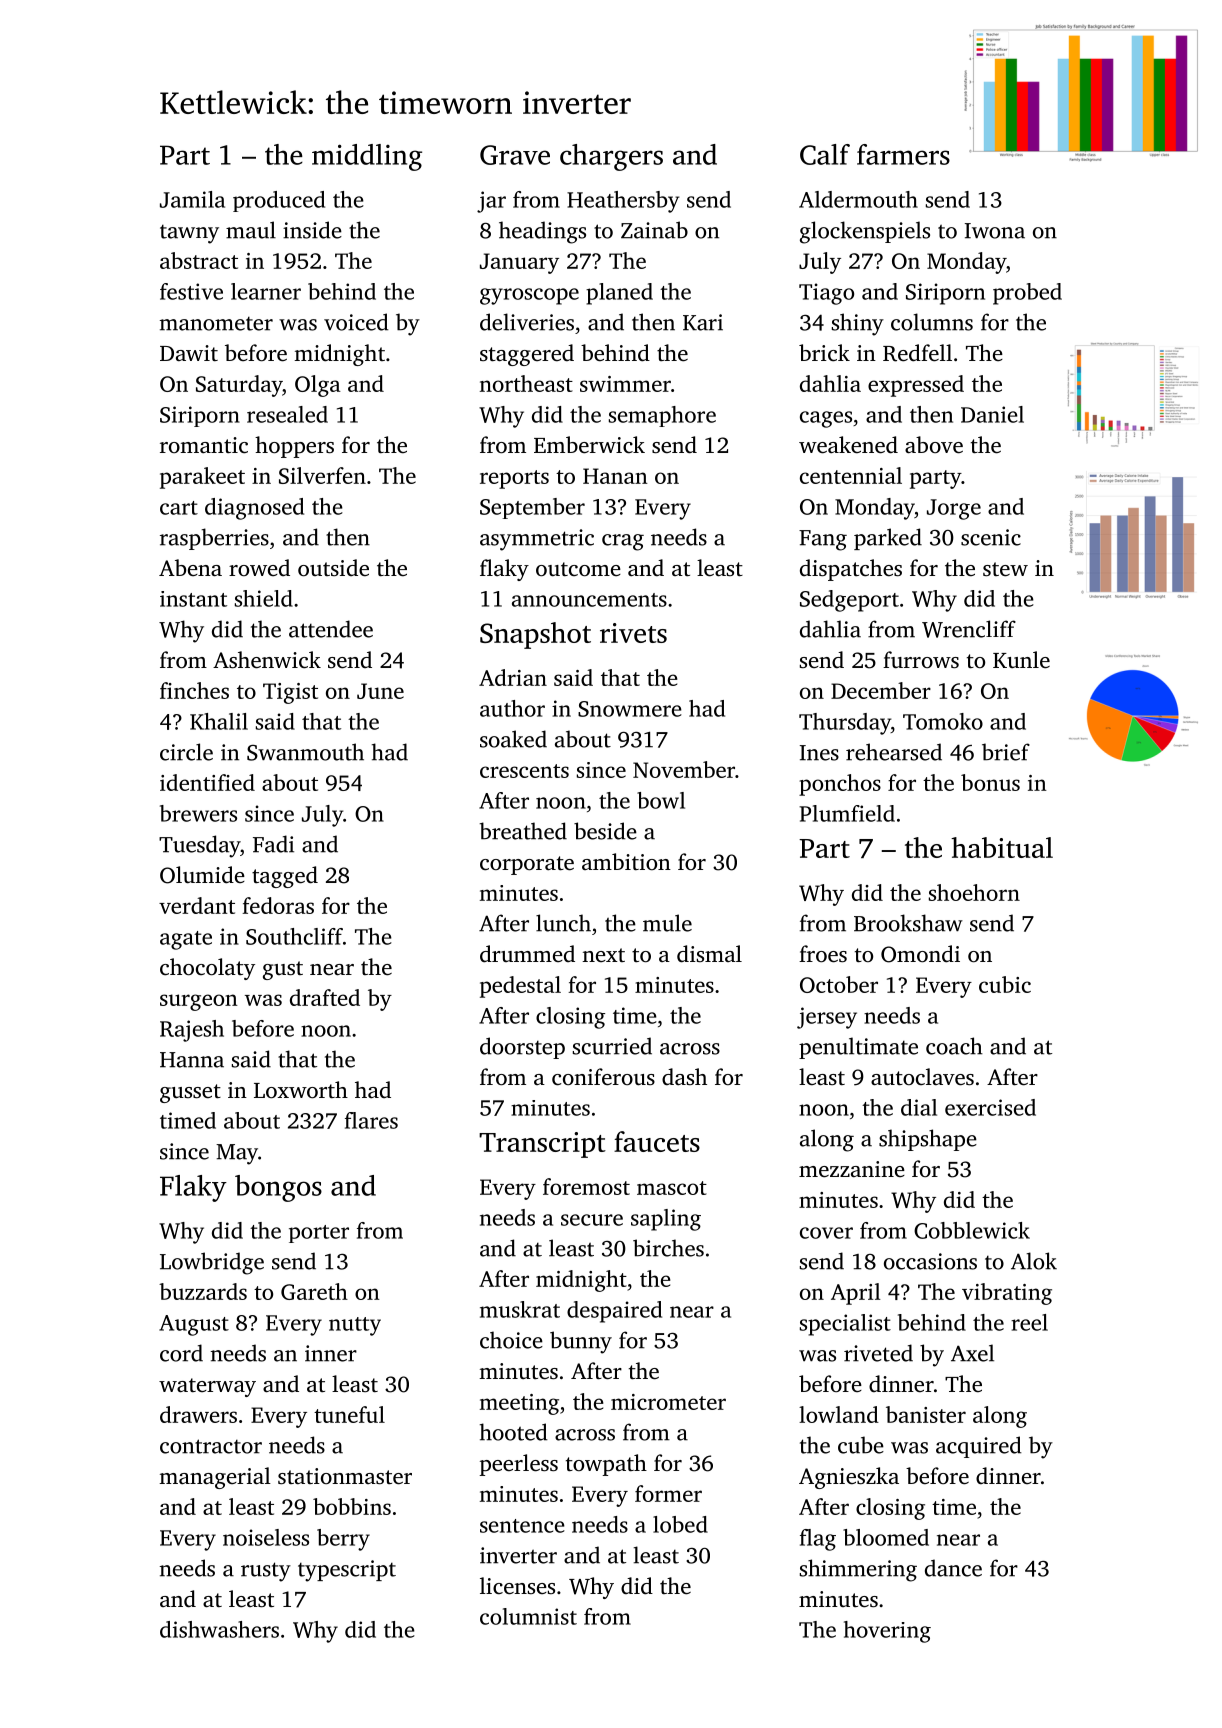 Image resolution: width=1222 pixels, height=1728 pixels. What do you see at coordinates (903, 154) in the image?
I see `farmers` at bounding box center [903, 154].
